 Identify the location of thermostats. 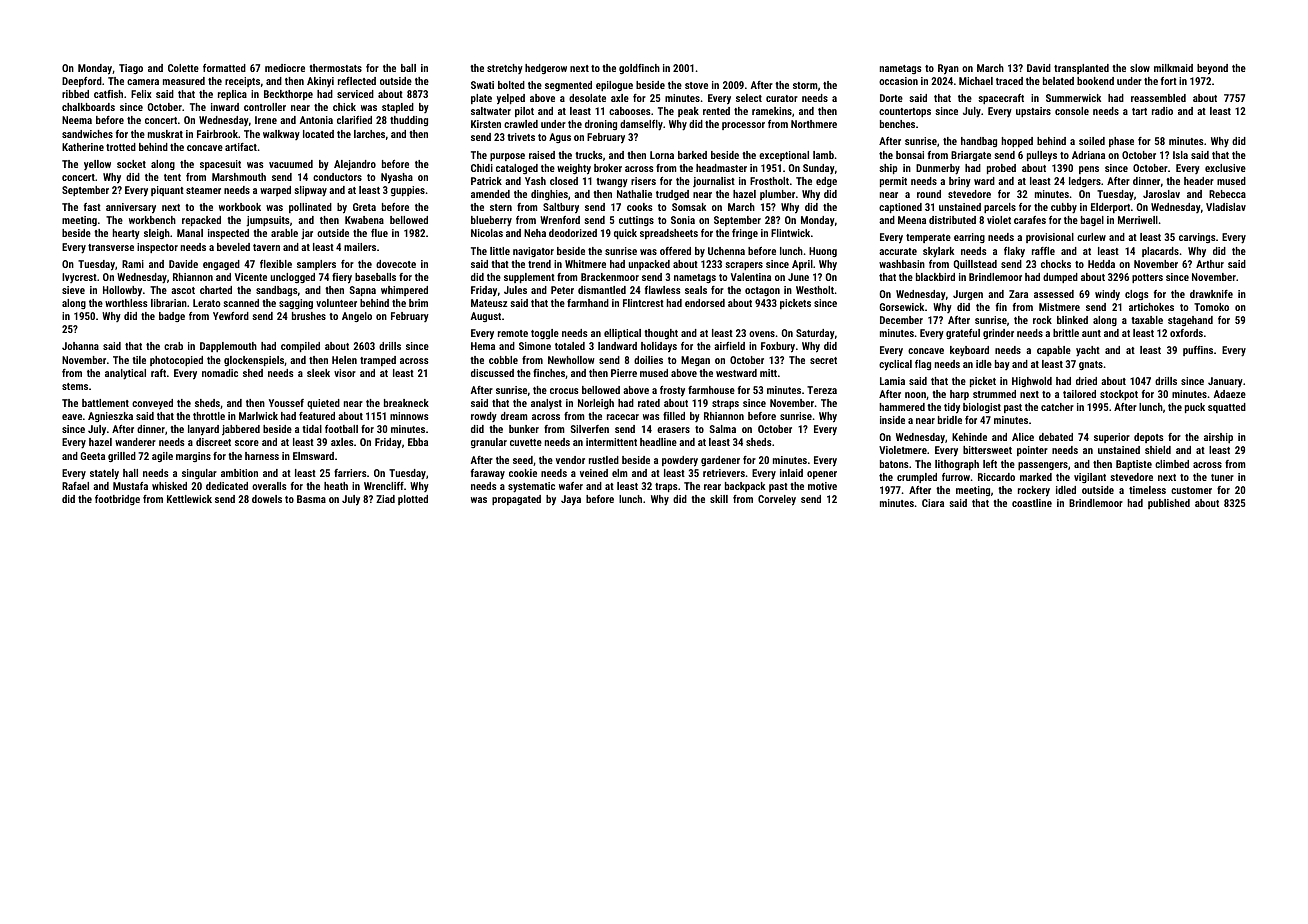
(335, 68).
